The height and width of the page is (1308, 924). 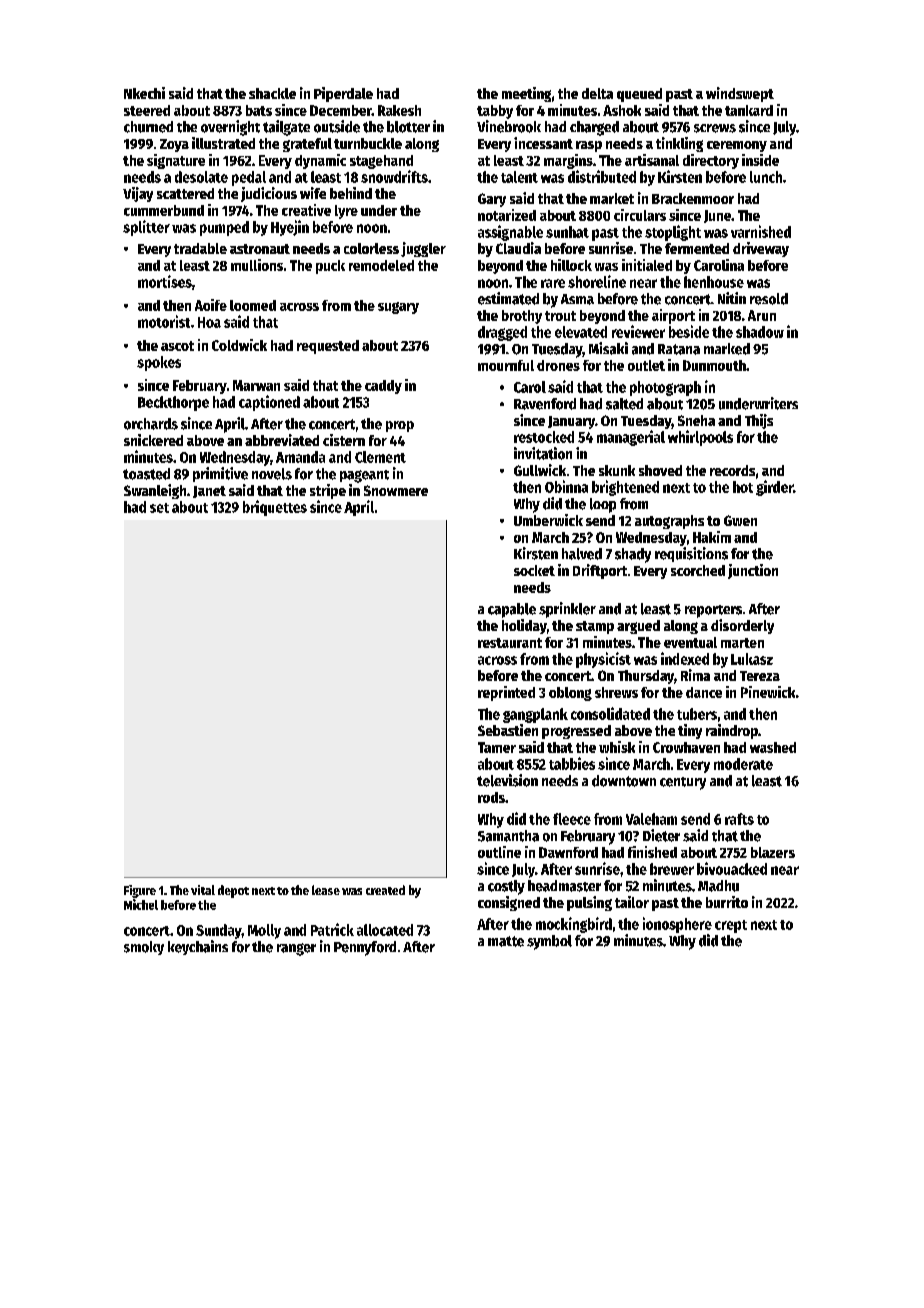 I want to click on restaurant, so click(x=510, y=643).
